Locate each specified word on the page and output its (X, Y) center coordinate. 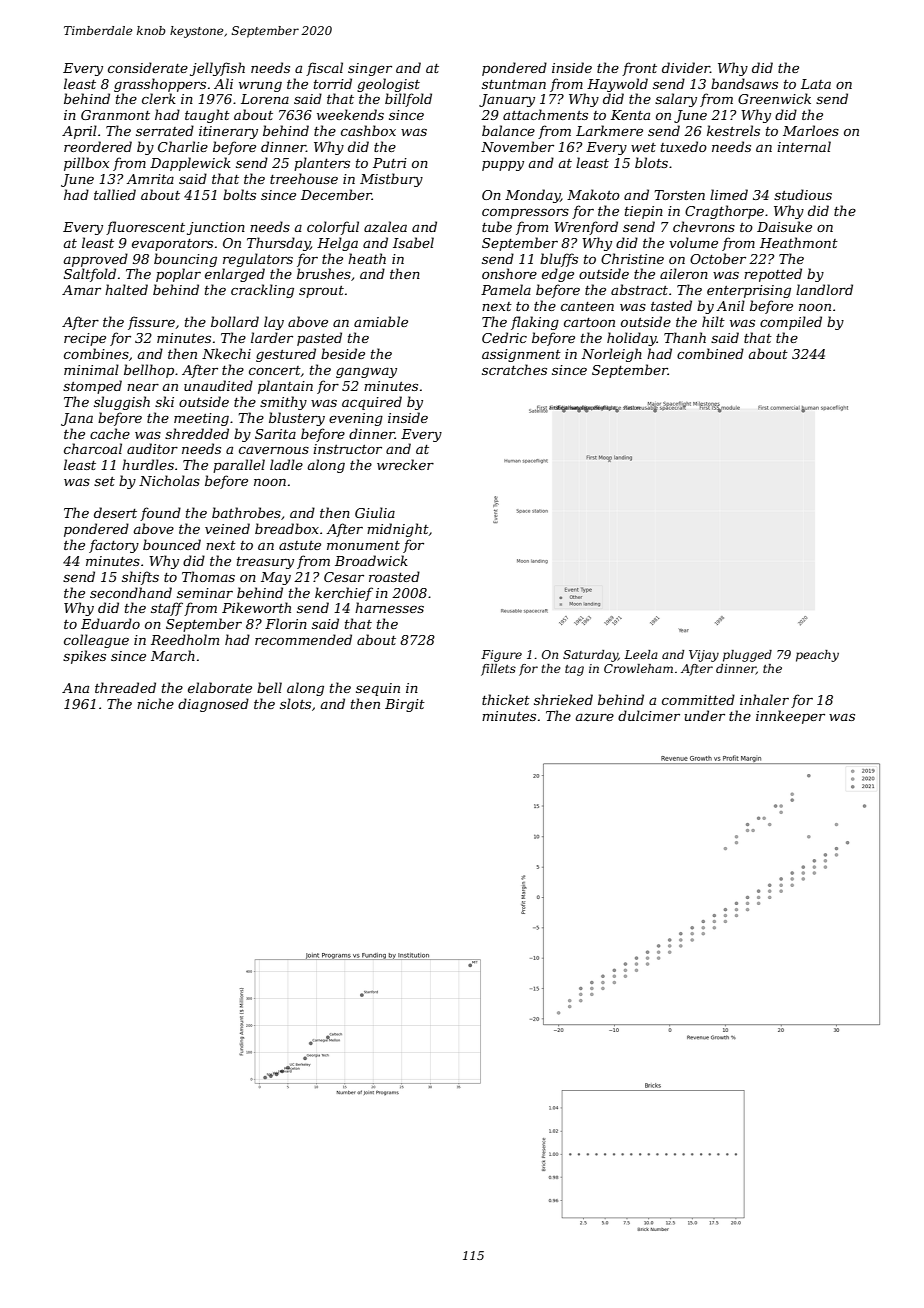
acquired (372, 403)
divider (686, 67)
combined (710, 353)
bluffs (559, 260)
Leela (641, 654)
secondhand (131, 592)
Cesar (344, 577)
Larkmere (609, 130)
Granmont (115, 115)
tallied (115, 194)
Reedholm (185, 639)
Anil (730, 305)
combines (96, 353)
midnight (398, 530)
